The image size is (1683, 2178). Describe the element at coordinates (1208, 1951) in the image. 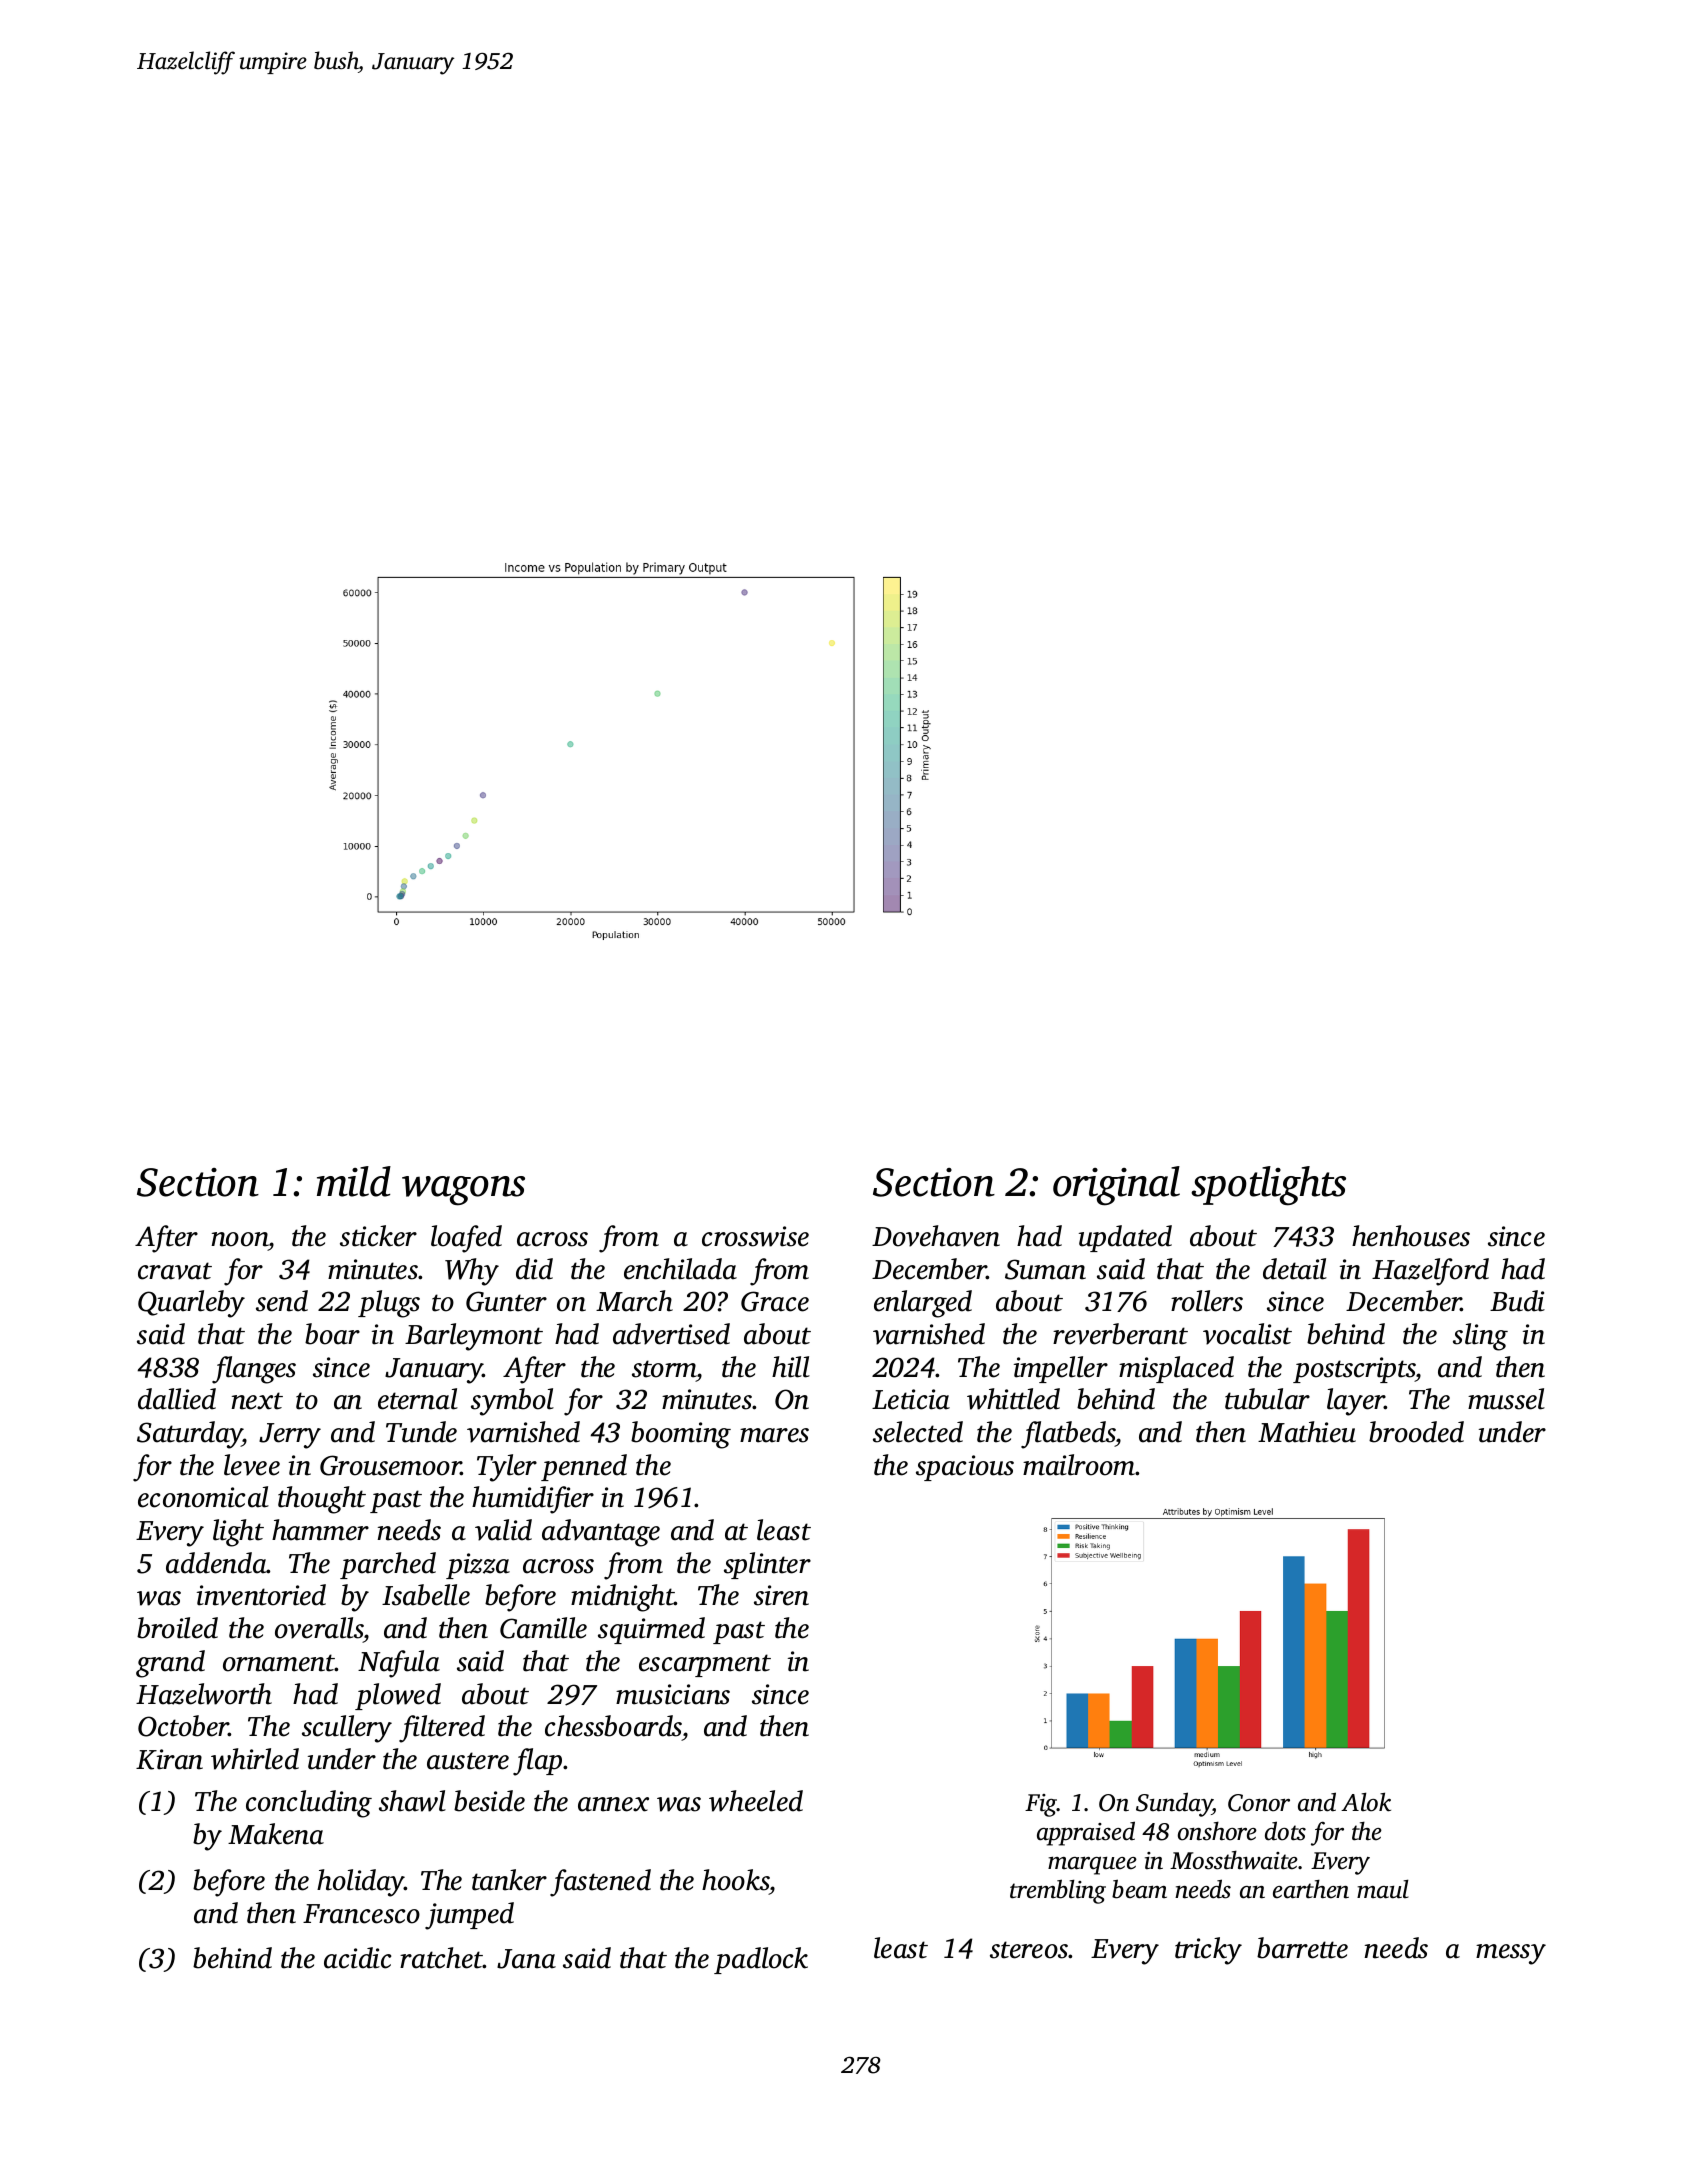

I see `tricky` at that location.
